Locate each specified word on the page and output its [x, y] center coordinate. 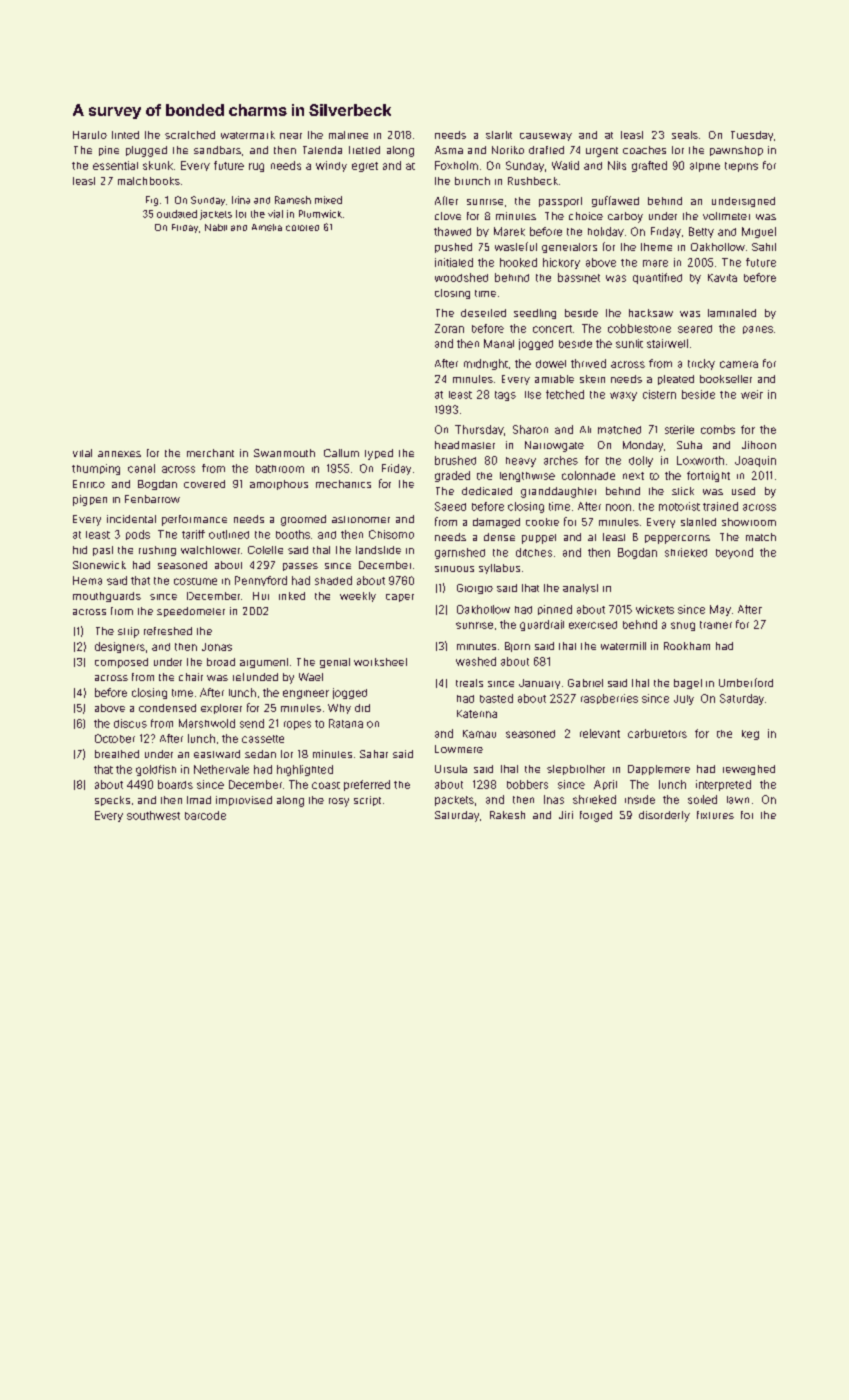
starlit [499, 135]
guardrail [542, 625]
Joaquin [755, 461]
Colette [265, 550]
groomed [303, 520]
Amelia [267, 227]
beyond [734, 553]
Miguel [759, 232]
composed [121, 663]
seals [685, 135]
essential [115, 165]
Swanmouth [284, 453]
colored [302, 228]
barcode [205, 815]
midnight [486, 364]
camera [739, 364]
